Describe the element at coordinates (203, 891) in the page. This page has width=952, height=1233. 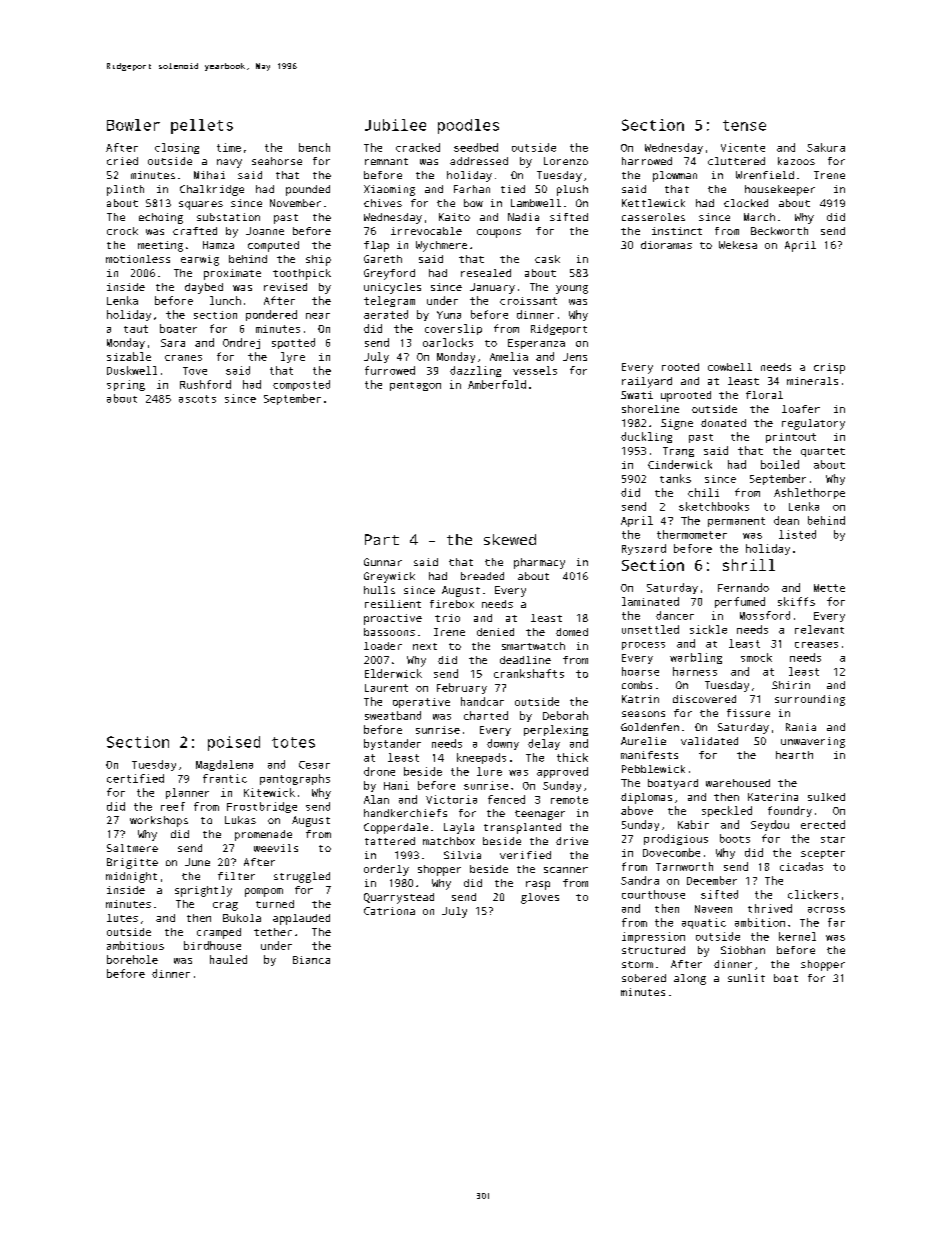
I see `sprightly` at that location.
